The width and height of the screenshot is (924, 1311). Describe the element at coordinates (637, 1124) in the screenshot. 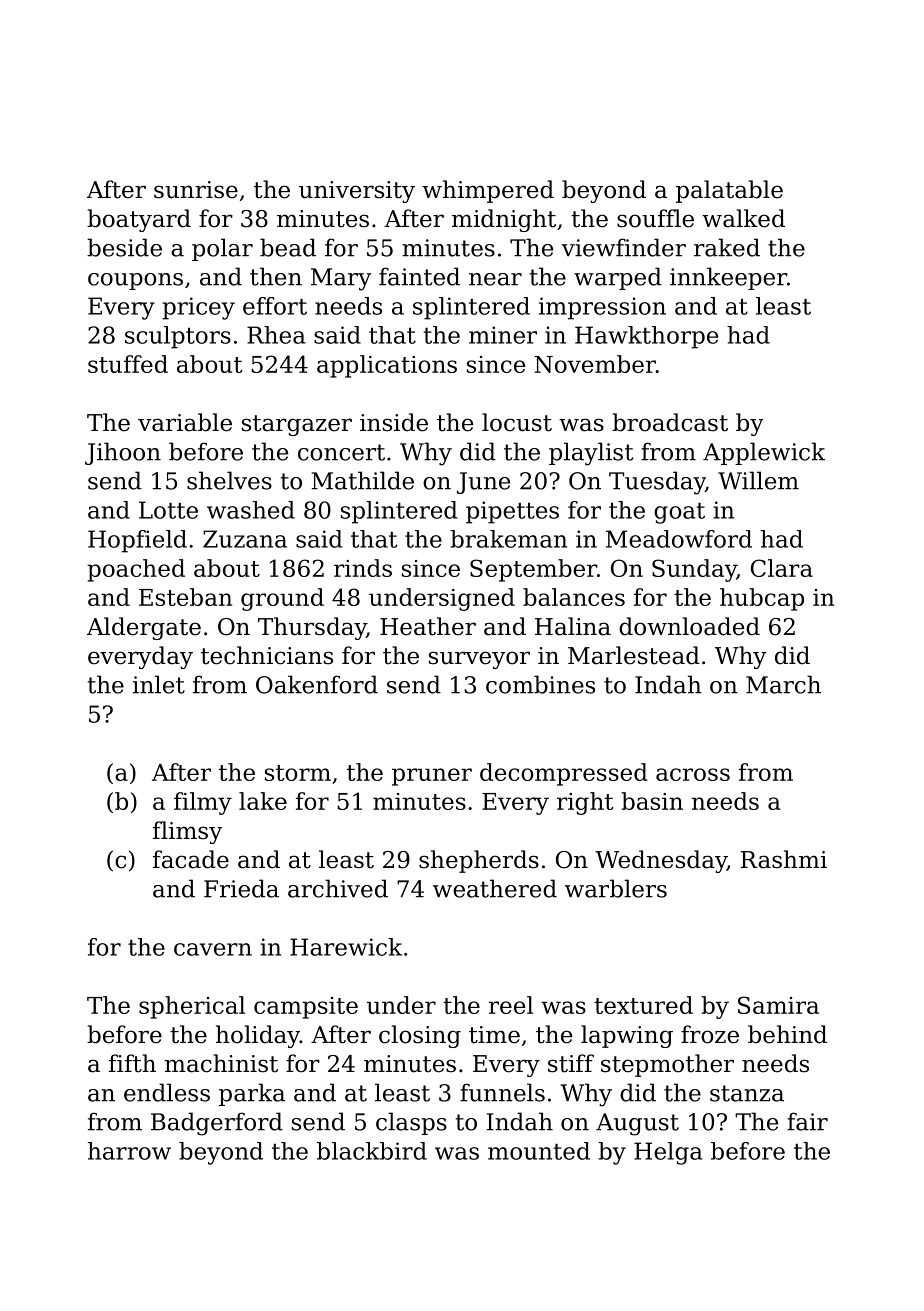

I see `August` at that location.
